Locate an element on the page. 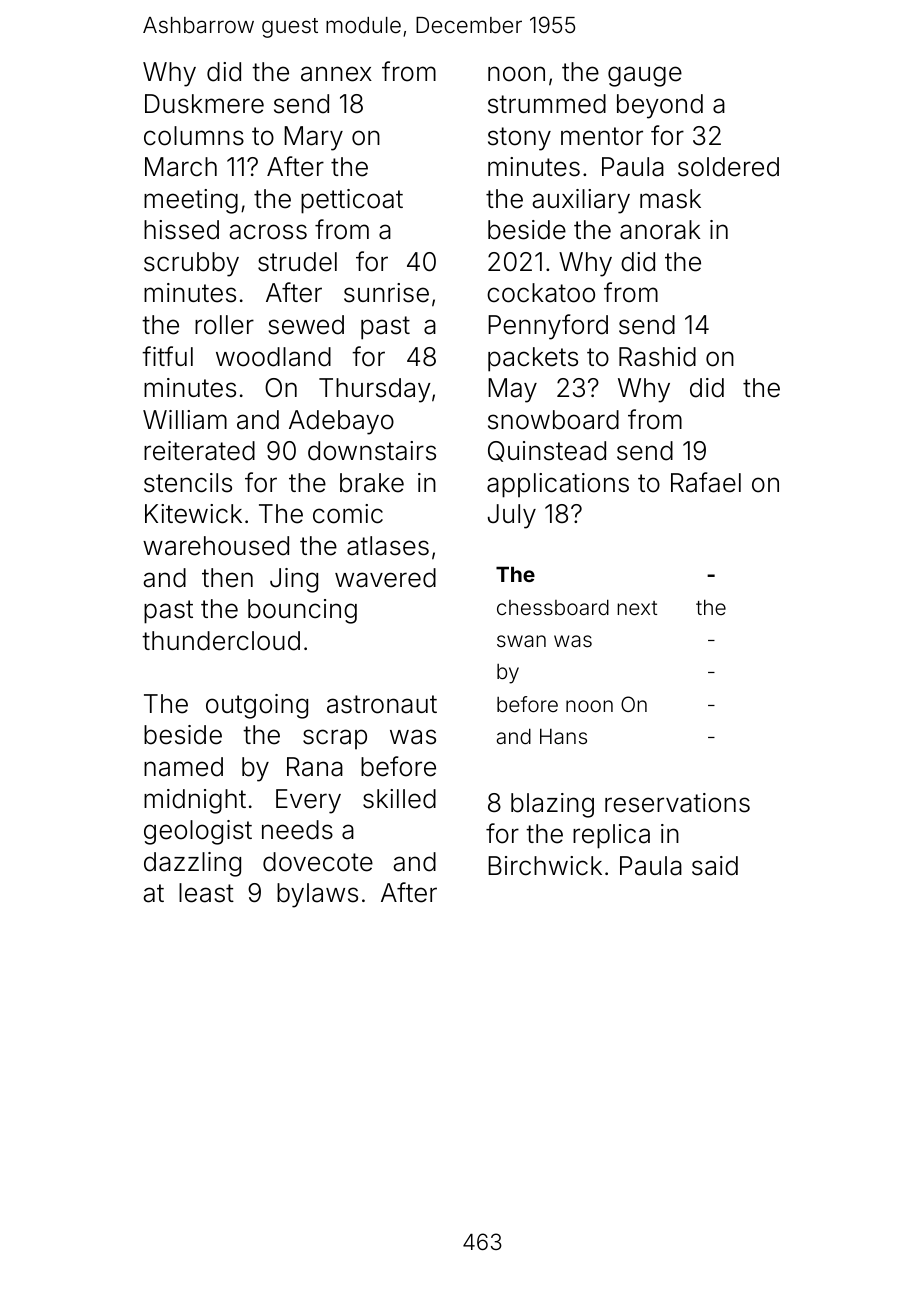 The width and height of the document is (924, 1311). sunrise is located at coordinates (386, 293).
